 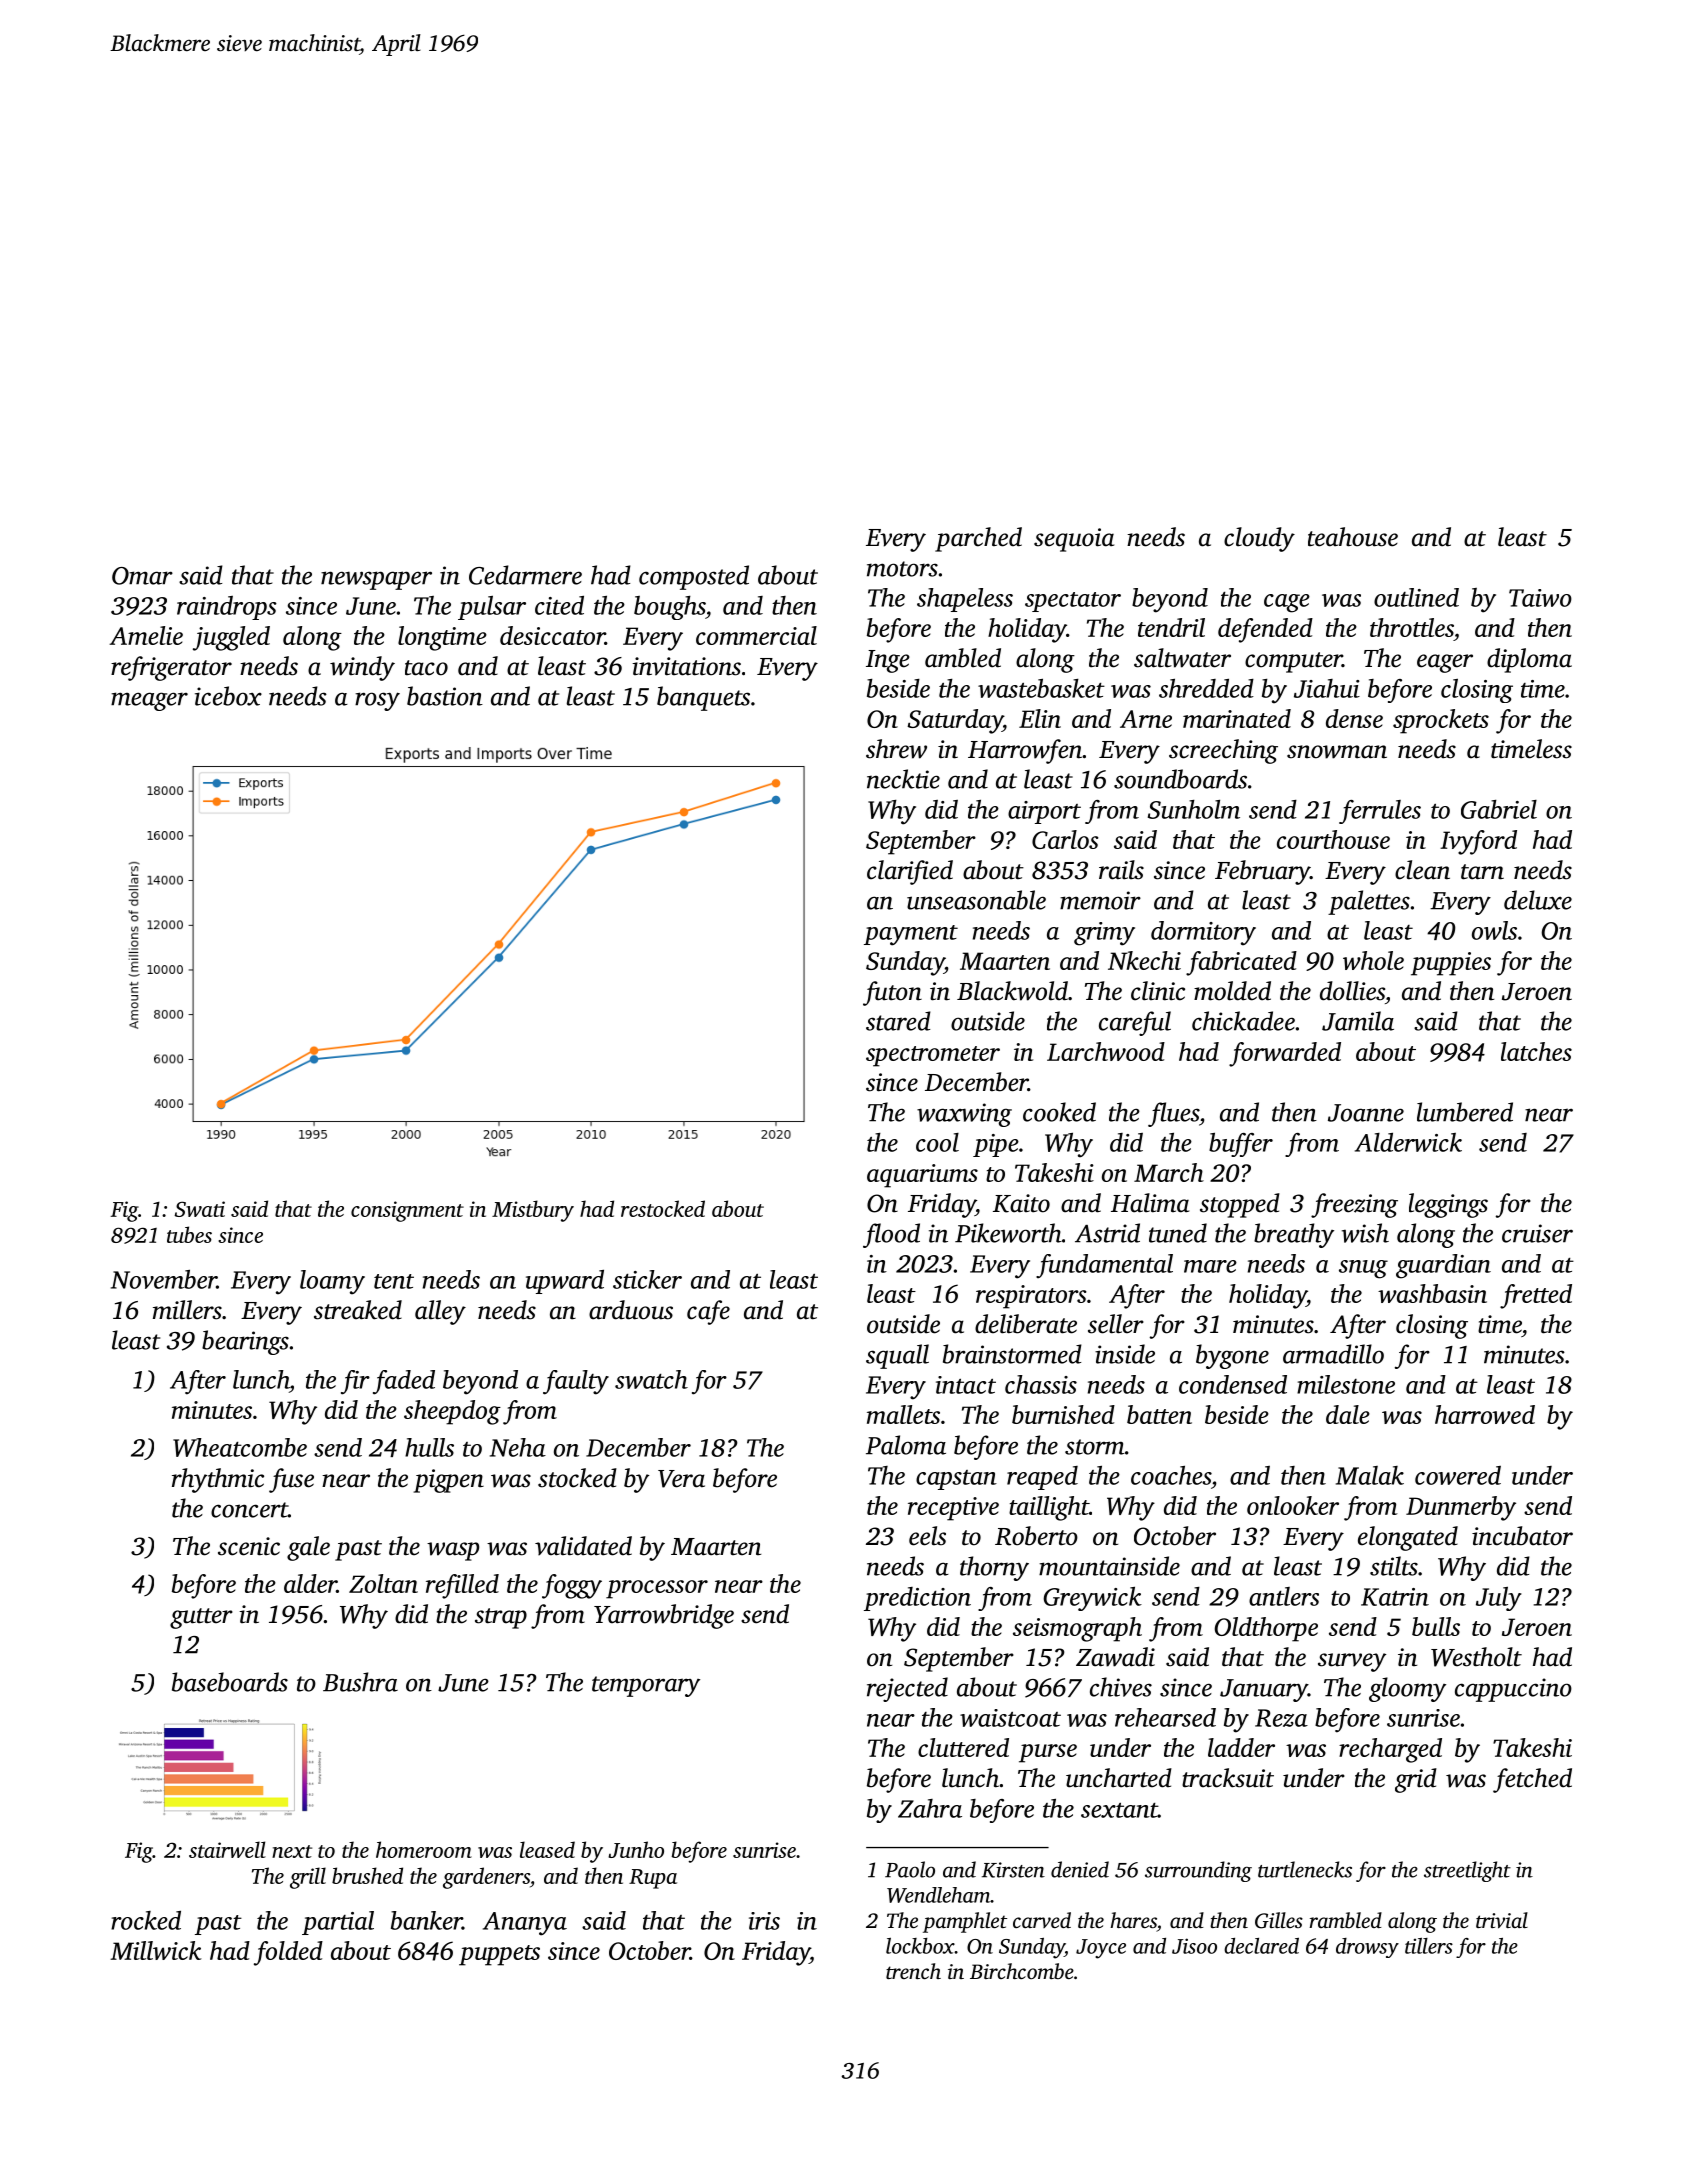 I want to click on courthouse, so click(x=1333, y=839).
